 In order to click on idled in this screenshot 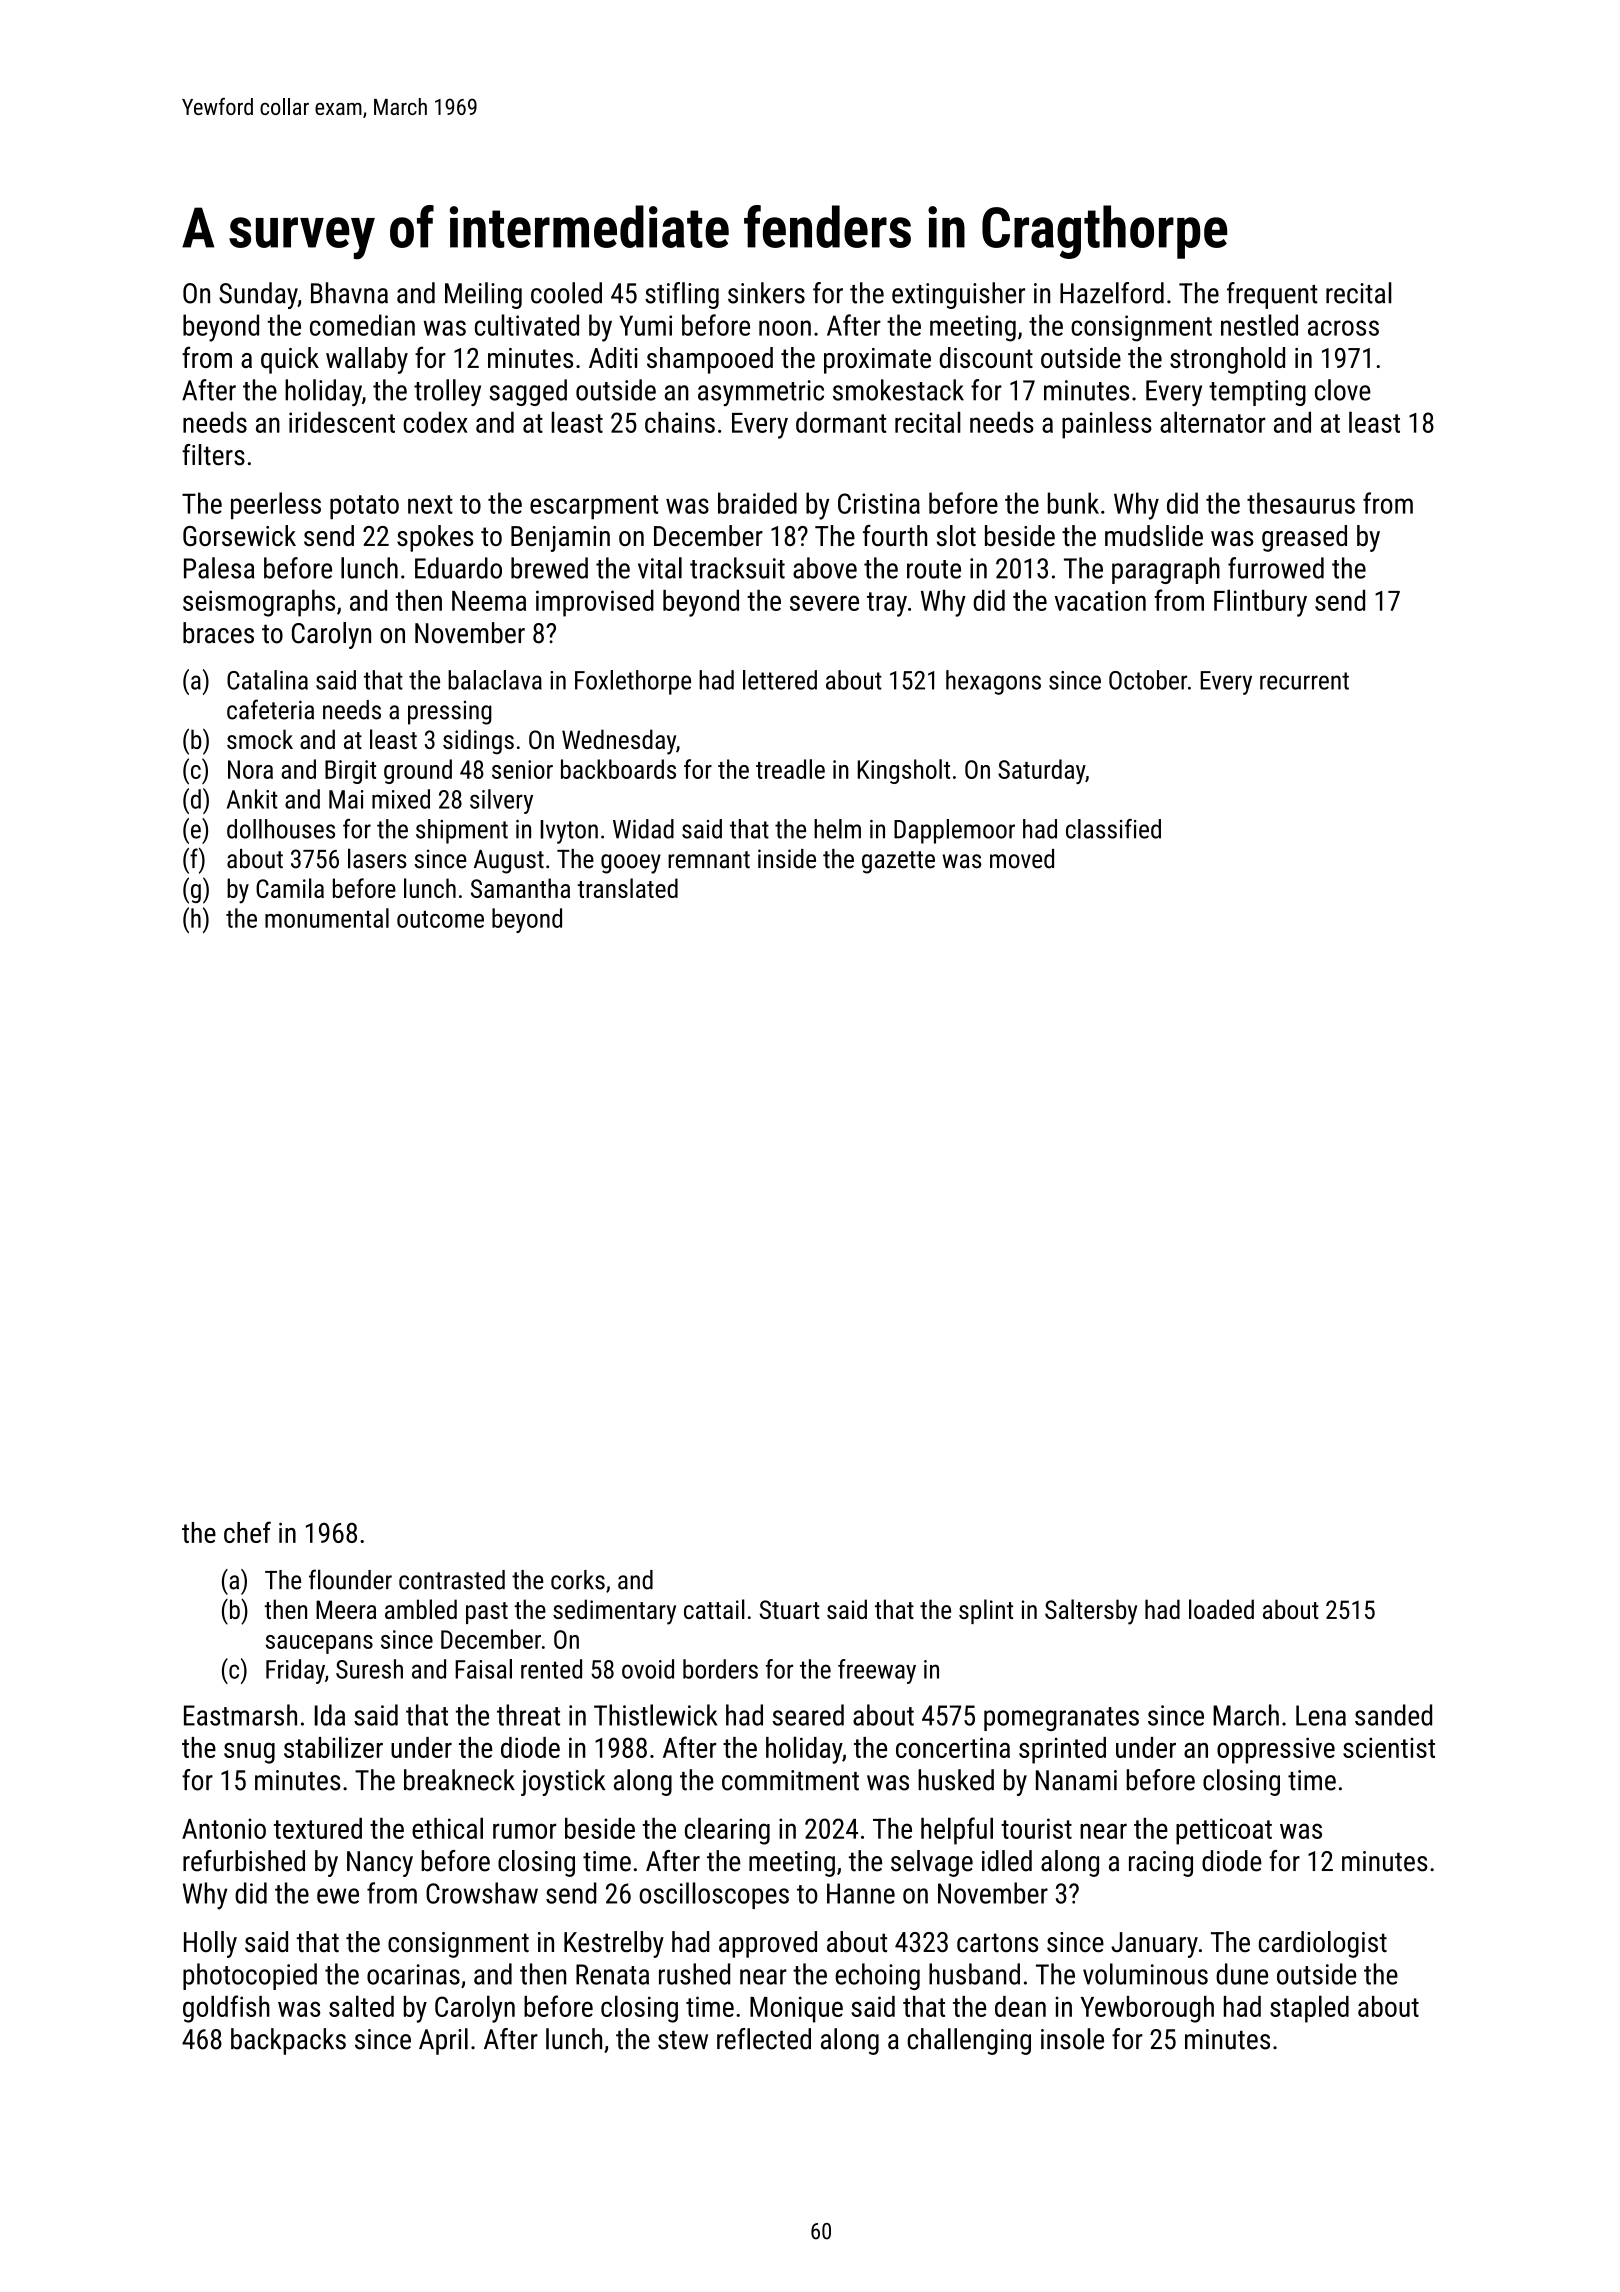, I will do `click(1007, 1861)`.
